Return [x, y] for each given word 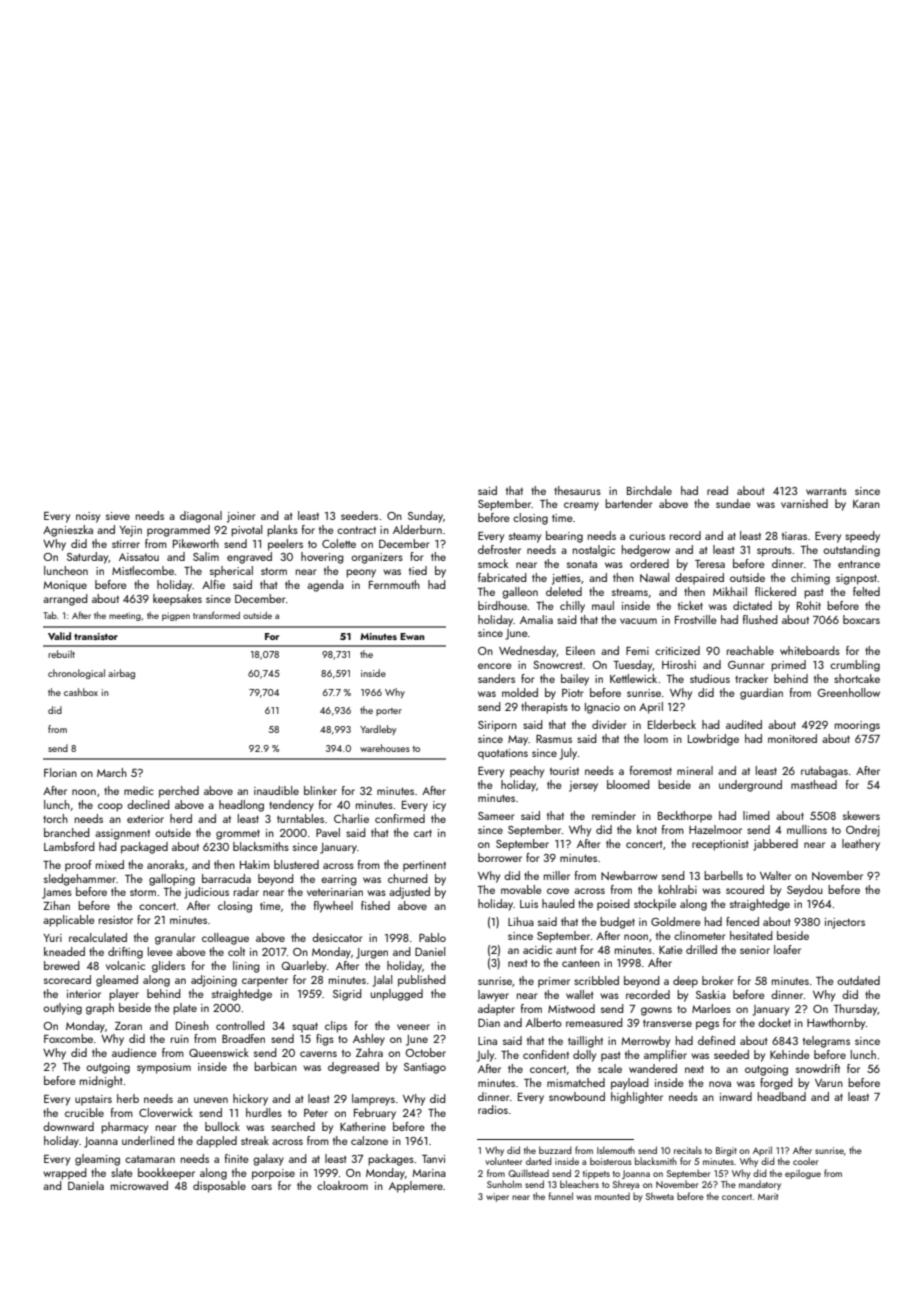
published [422, 981]
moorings [857, 726]
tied [418, 570]
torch [55, 818]
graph [100, 1009]
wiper [497, 1197]
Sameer [496, 816]
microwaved [139, 1185]
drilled [701, 949]
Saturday [88, 558]
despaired [699, 579]
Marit [768, 1196]
